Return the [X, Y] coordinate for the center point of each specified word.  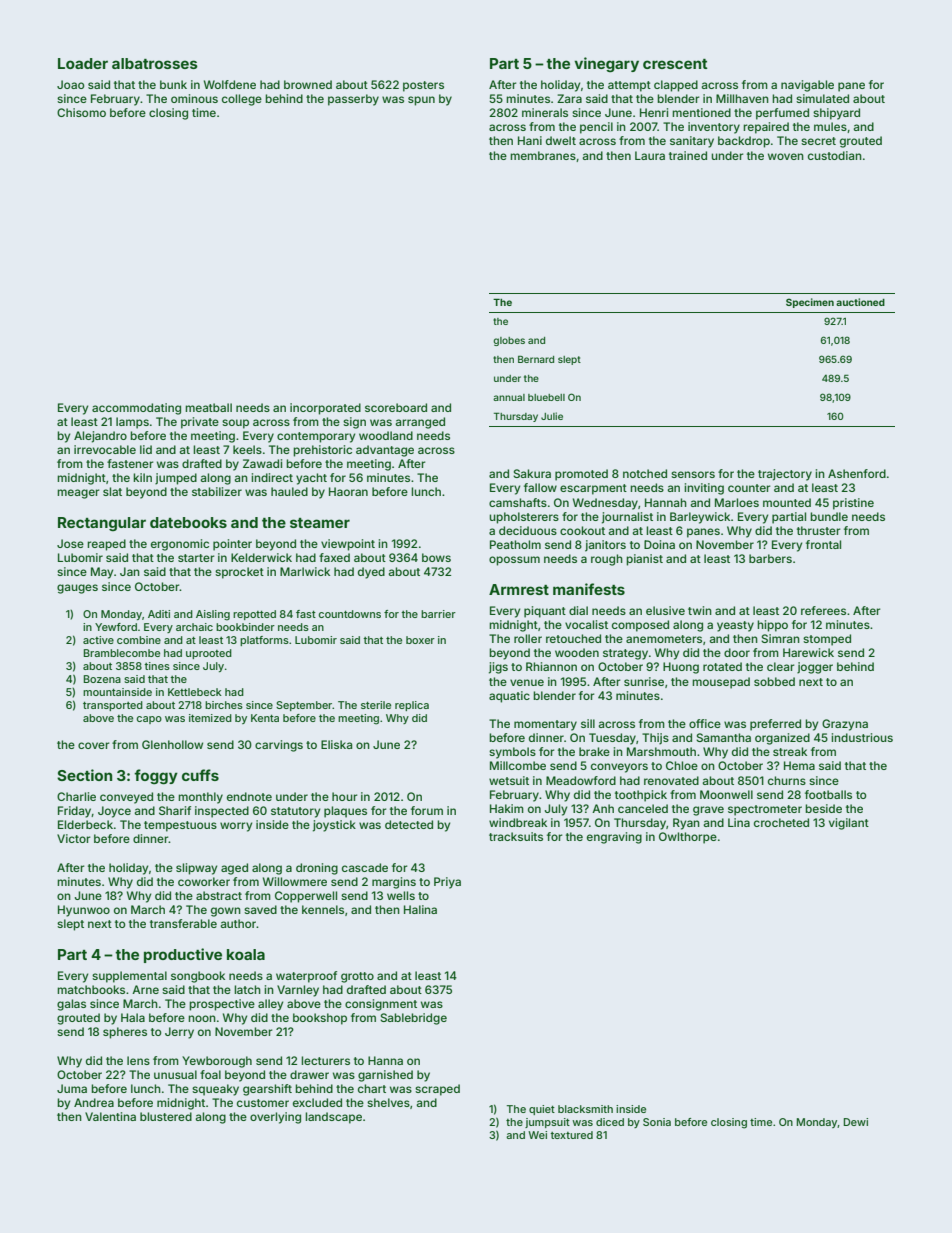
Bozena [102, 679]
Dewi [856, 1122]
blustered [166, 1116]
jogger [815, 668]
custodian [835, 155]
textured [571, 1135]
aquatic [509, 697]
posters [423, 86]
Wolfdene [230, 84]
